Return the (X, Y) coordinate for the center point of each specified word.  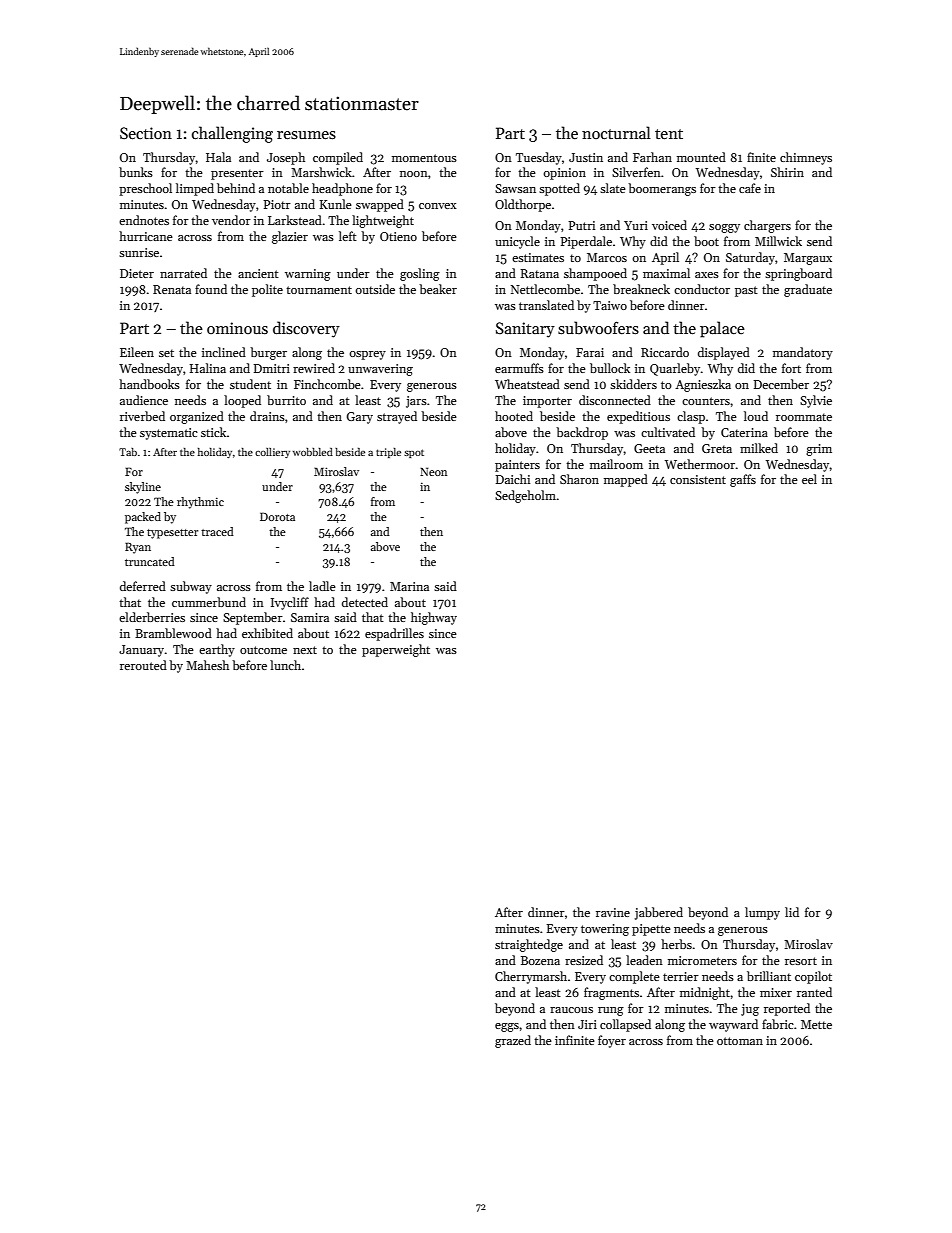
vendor (231, 220)
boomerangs (662, 189)
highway (434, 618)
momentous (424, 158)
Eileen (137, 352)
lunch (285, 665)
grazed (513, 1041)
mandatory (803, 353)
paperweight (396, 650)
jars (416, 402)
